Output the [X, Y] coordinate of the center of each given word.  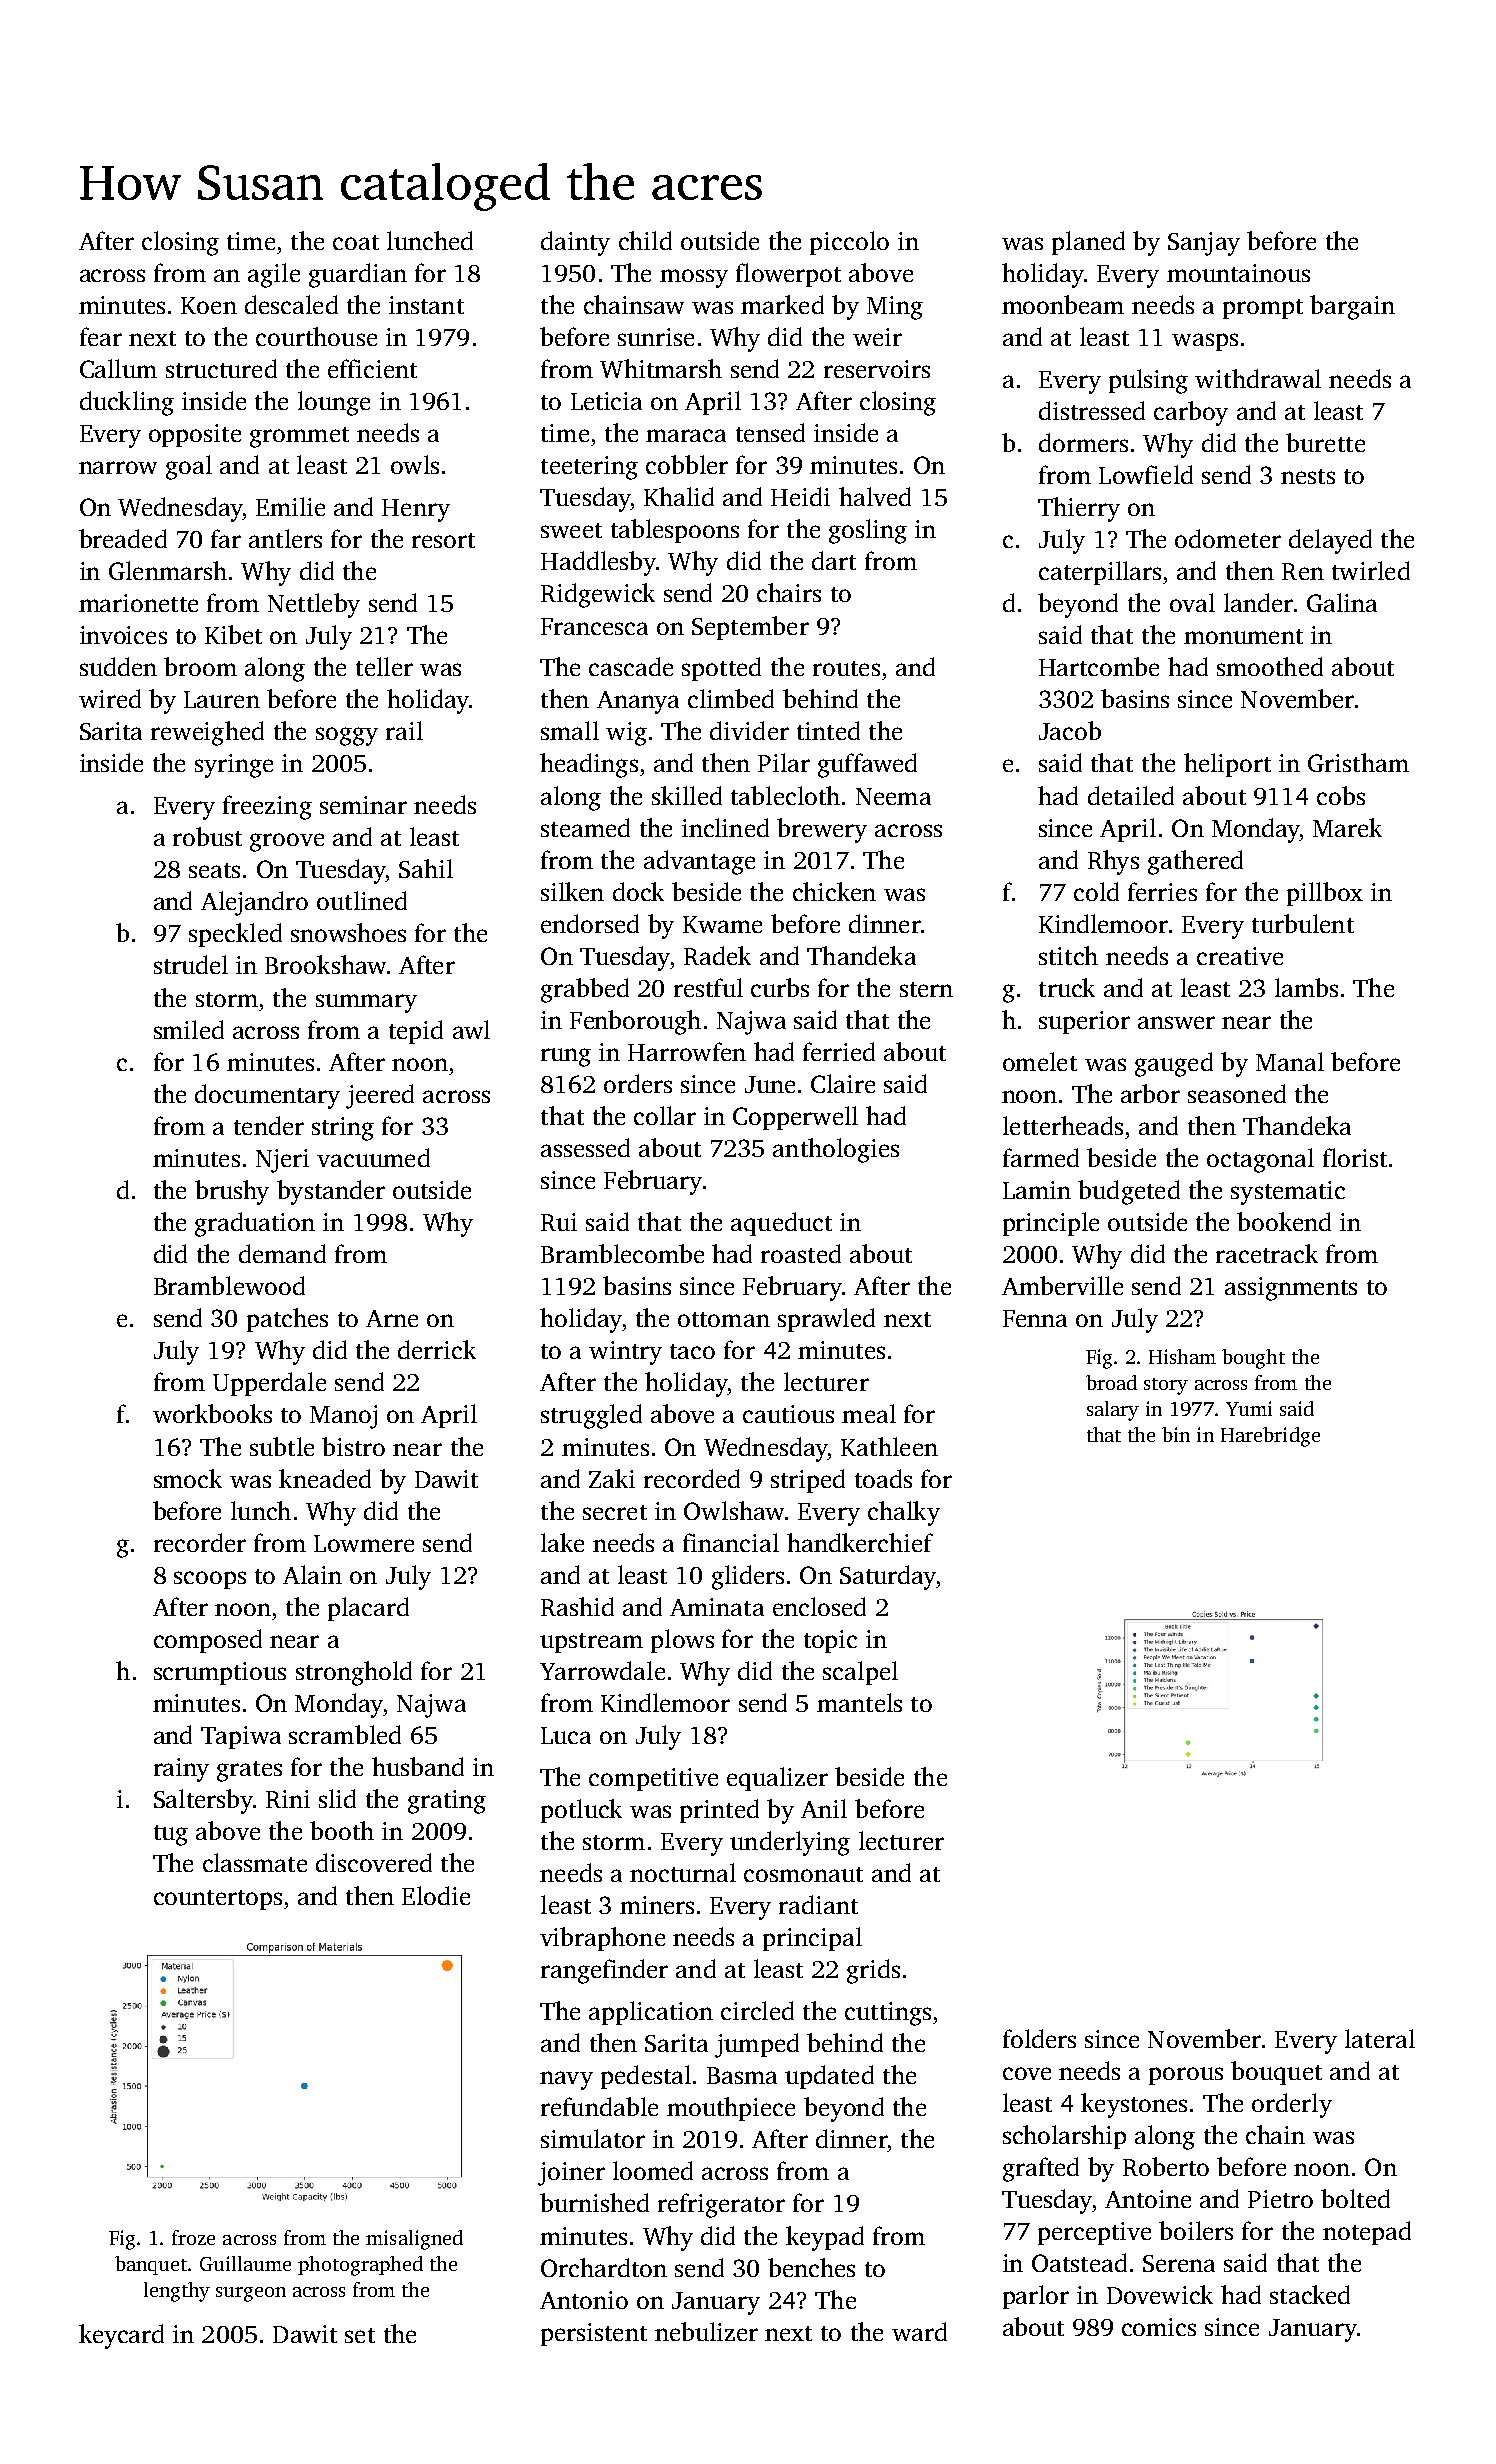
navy [566, 2080]
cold [1096, 891]
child [645, 240]
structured [221, 368]
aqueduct [781, 1224]
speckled [235, 935]
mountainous [1238, 273]
